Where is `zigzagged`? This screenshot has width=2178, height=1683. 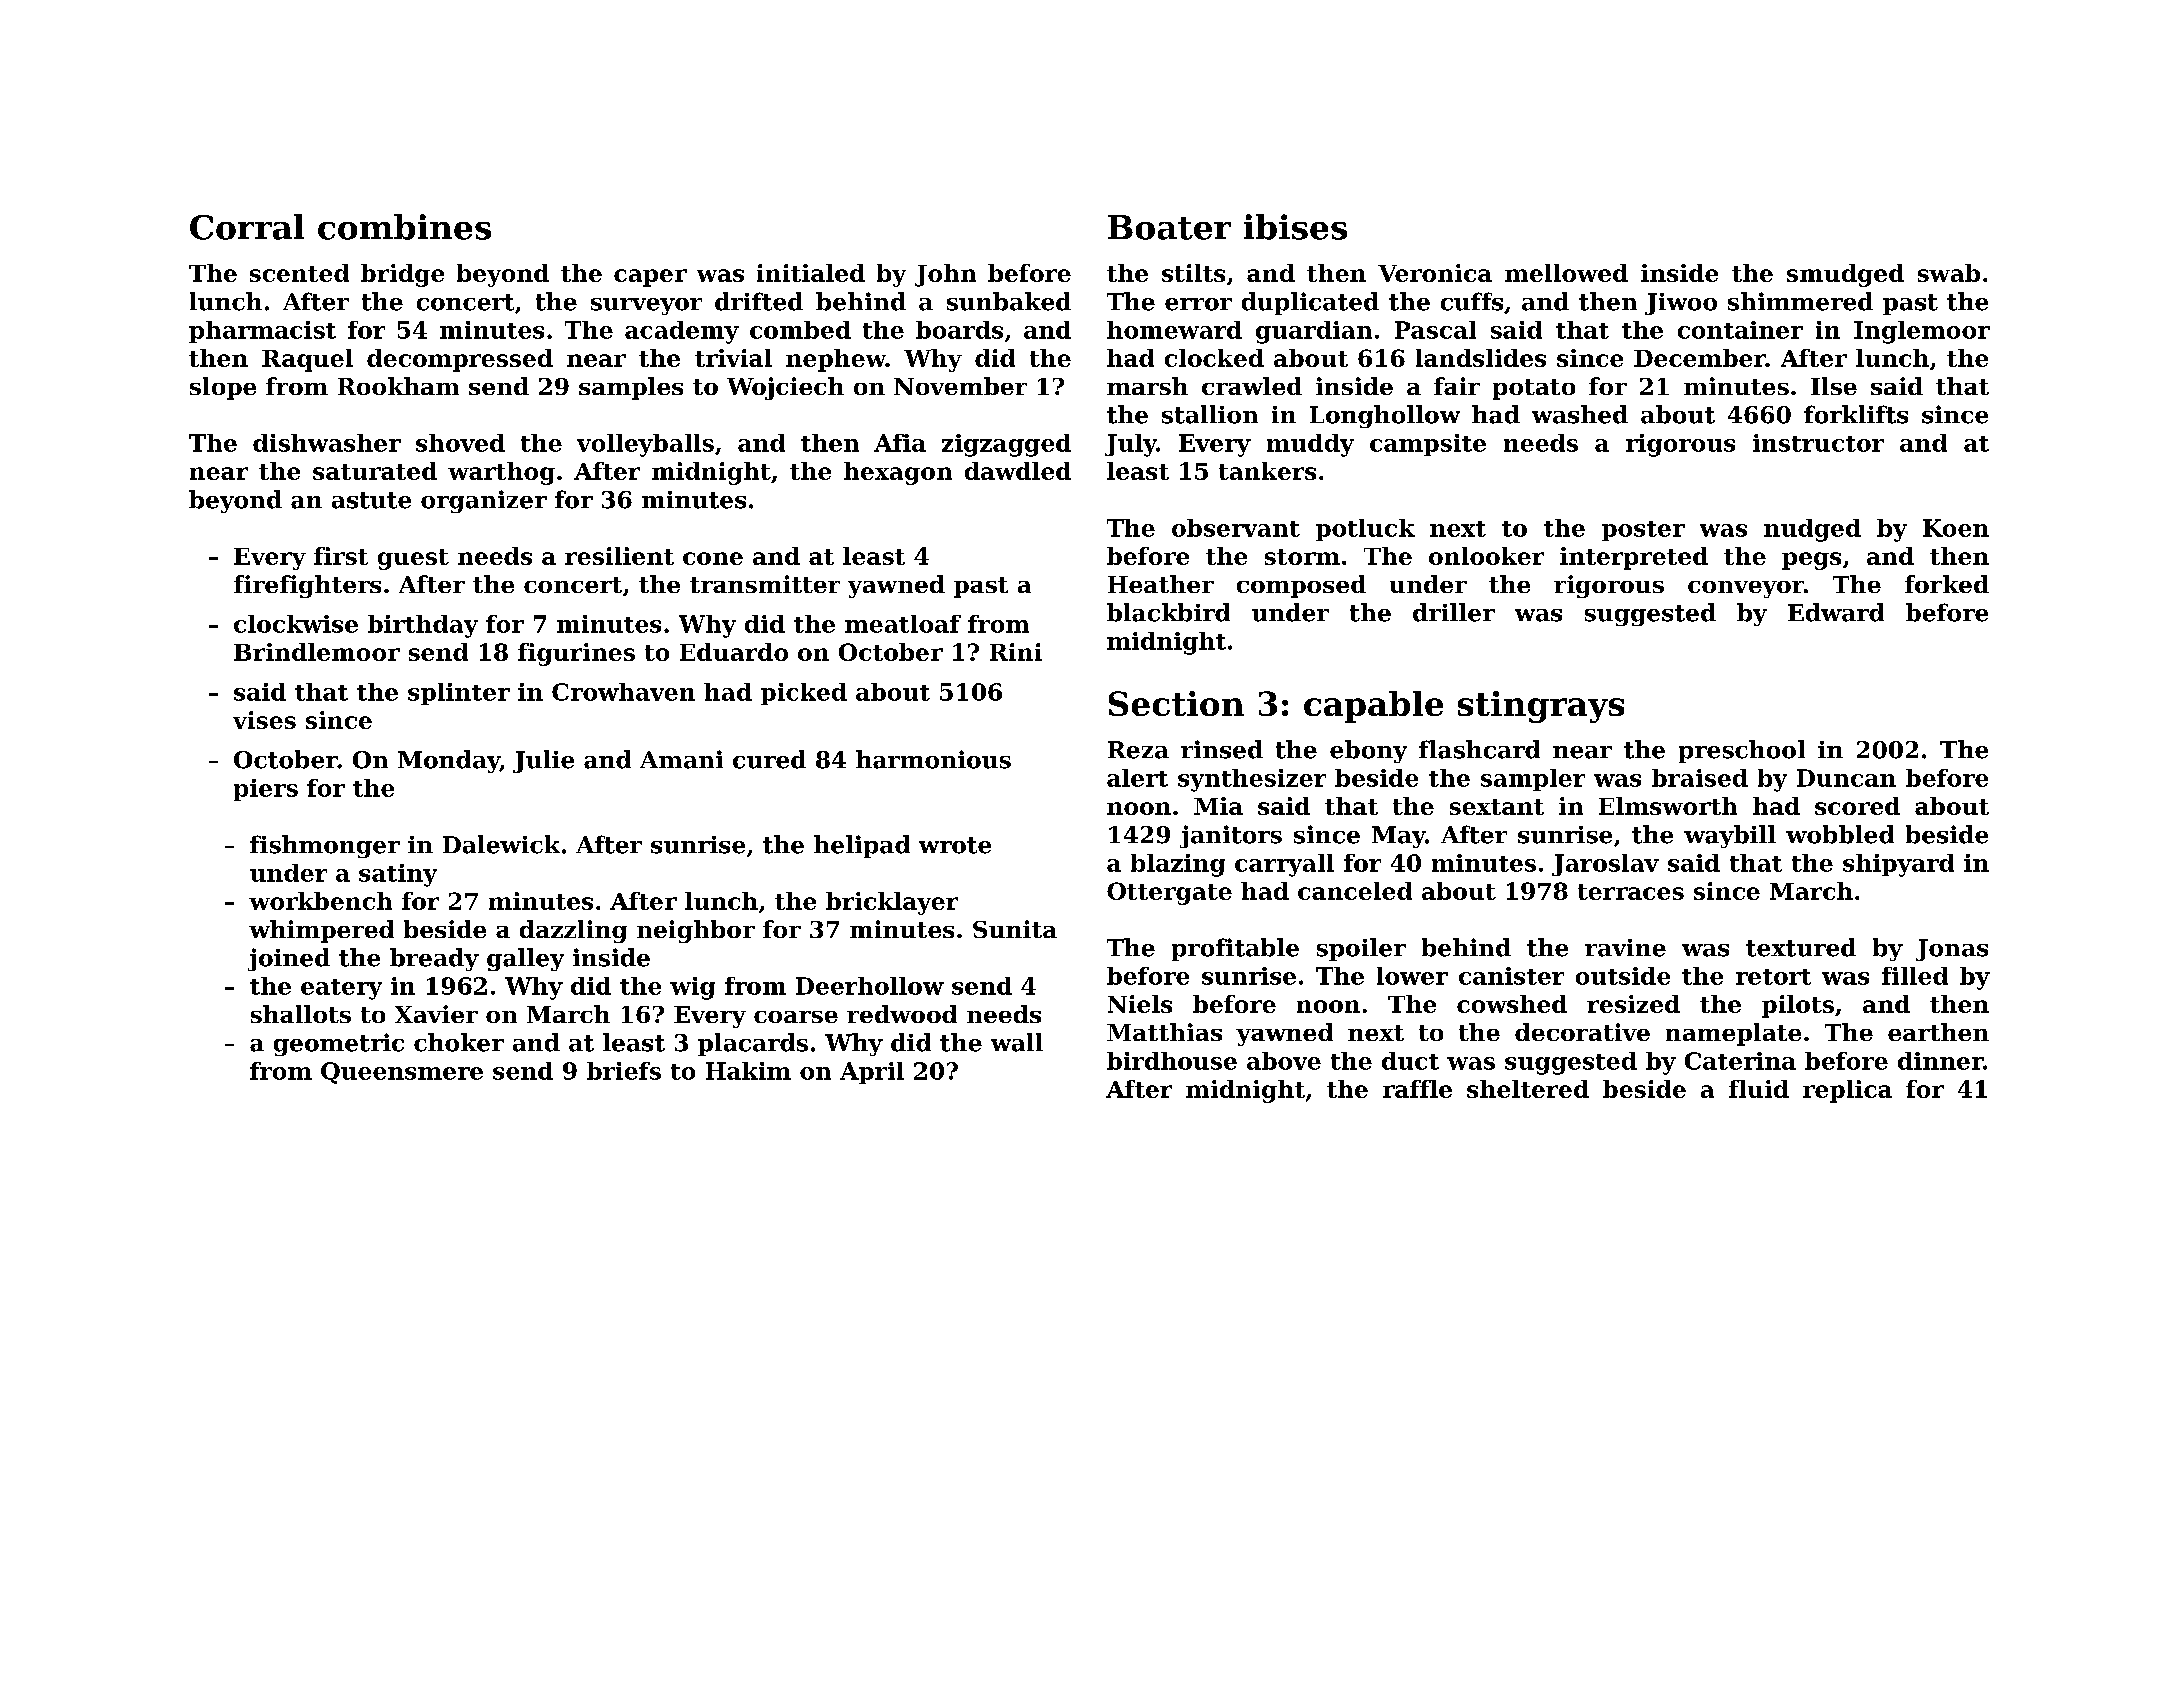
zigzagged is located at coordinates (1006, 445).
